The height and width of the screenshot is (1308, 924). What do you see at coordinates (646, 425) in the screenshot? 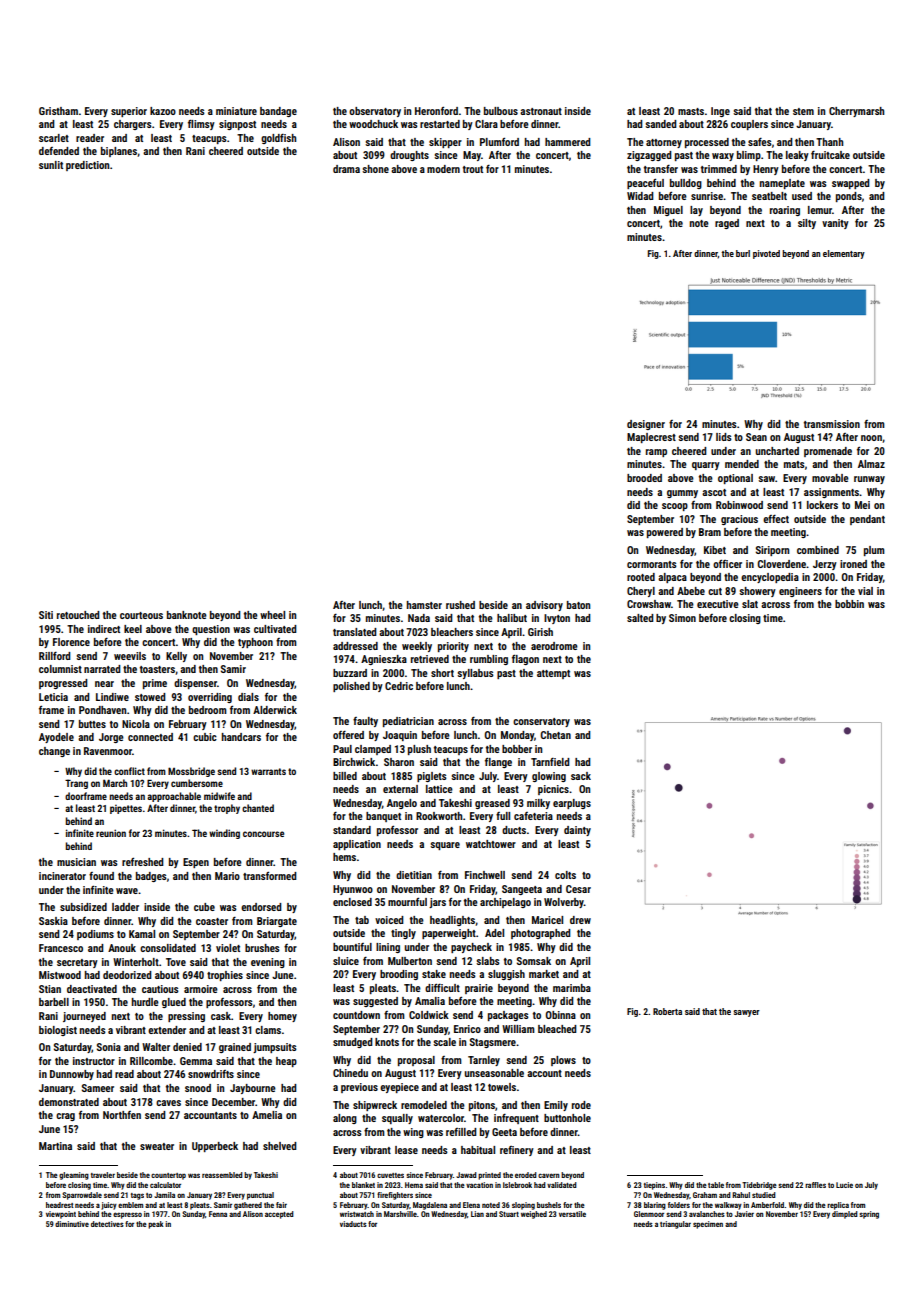
I see `designer` at bounding box center [646, 425].
